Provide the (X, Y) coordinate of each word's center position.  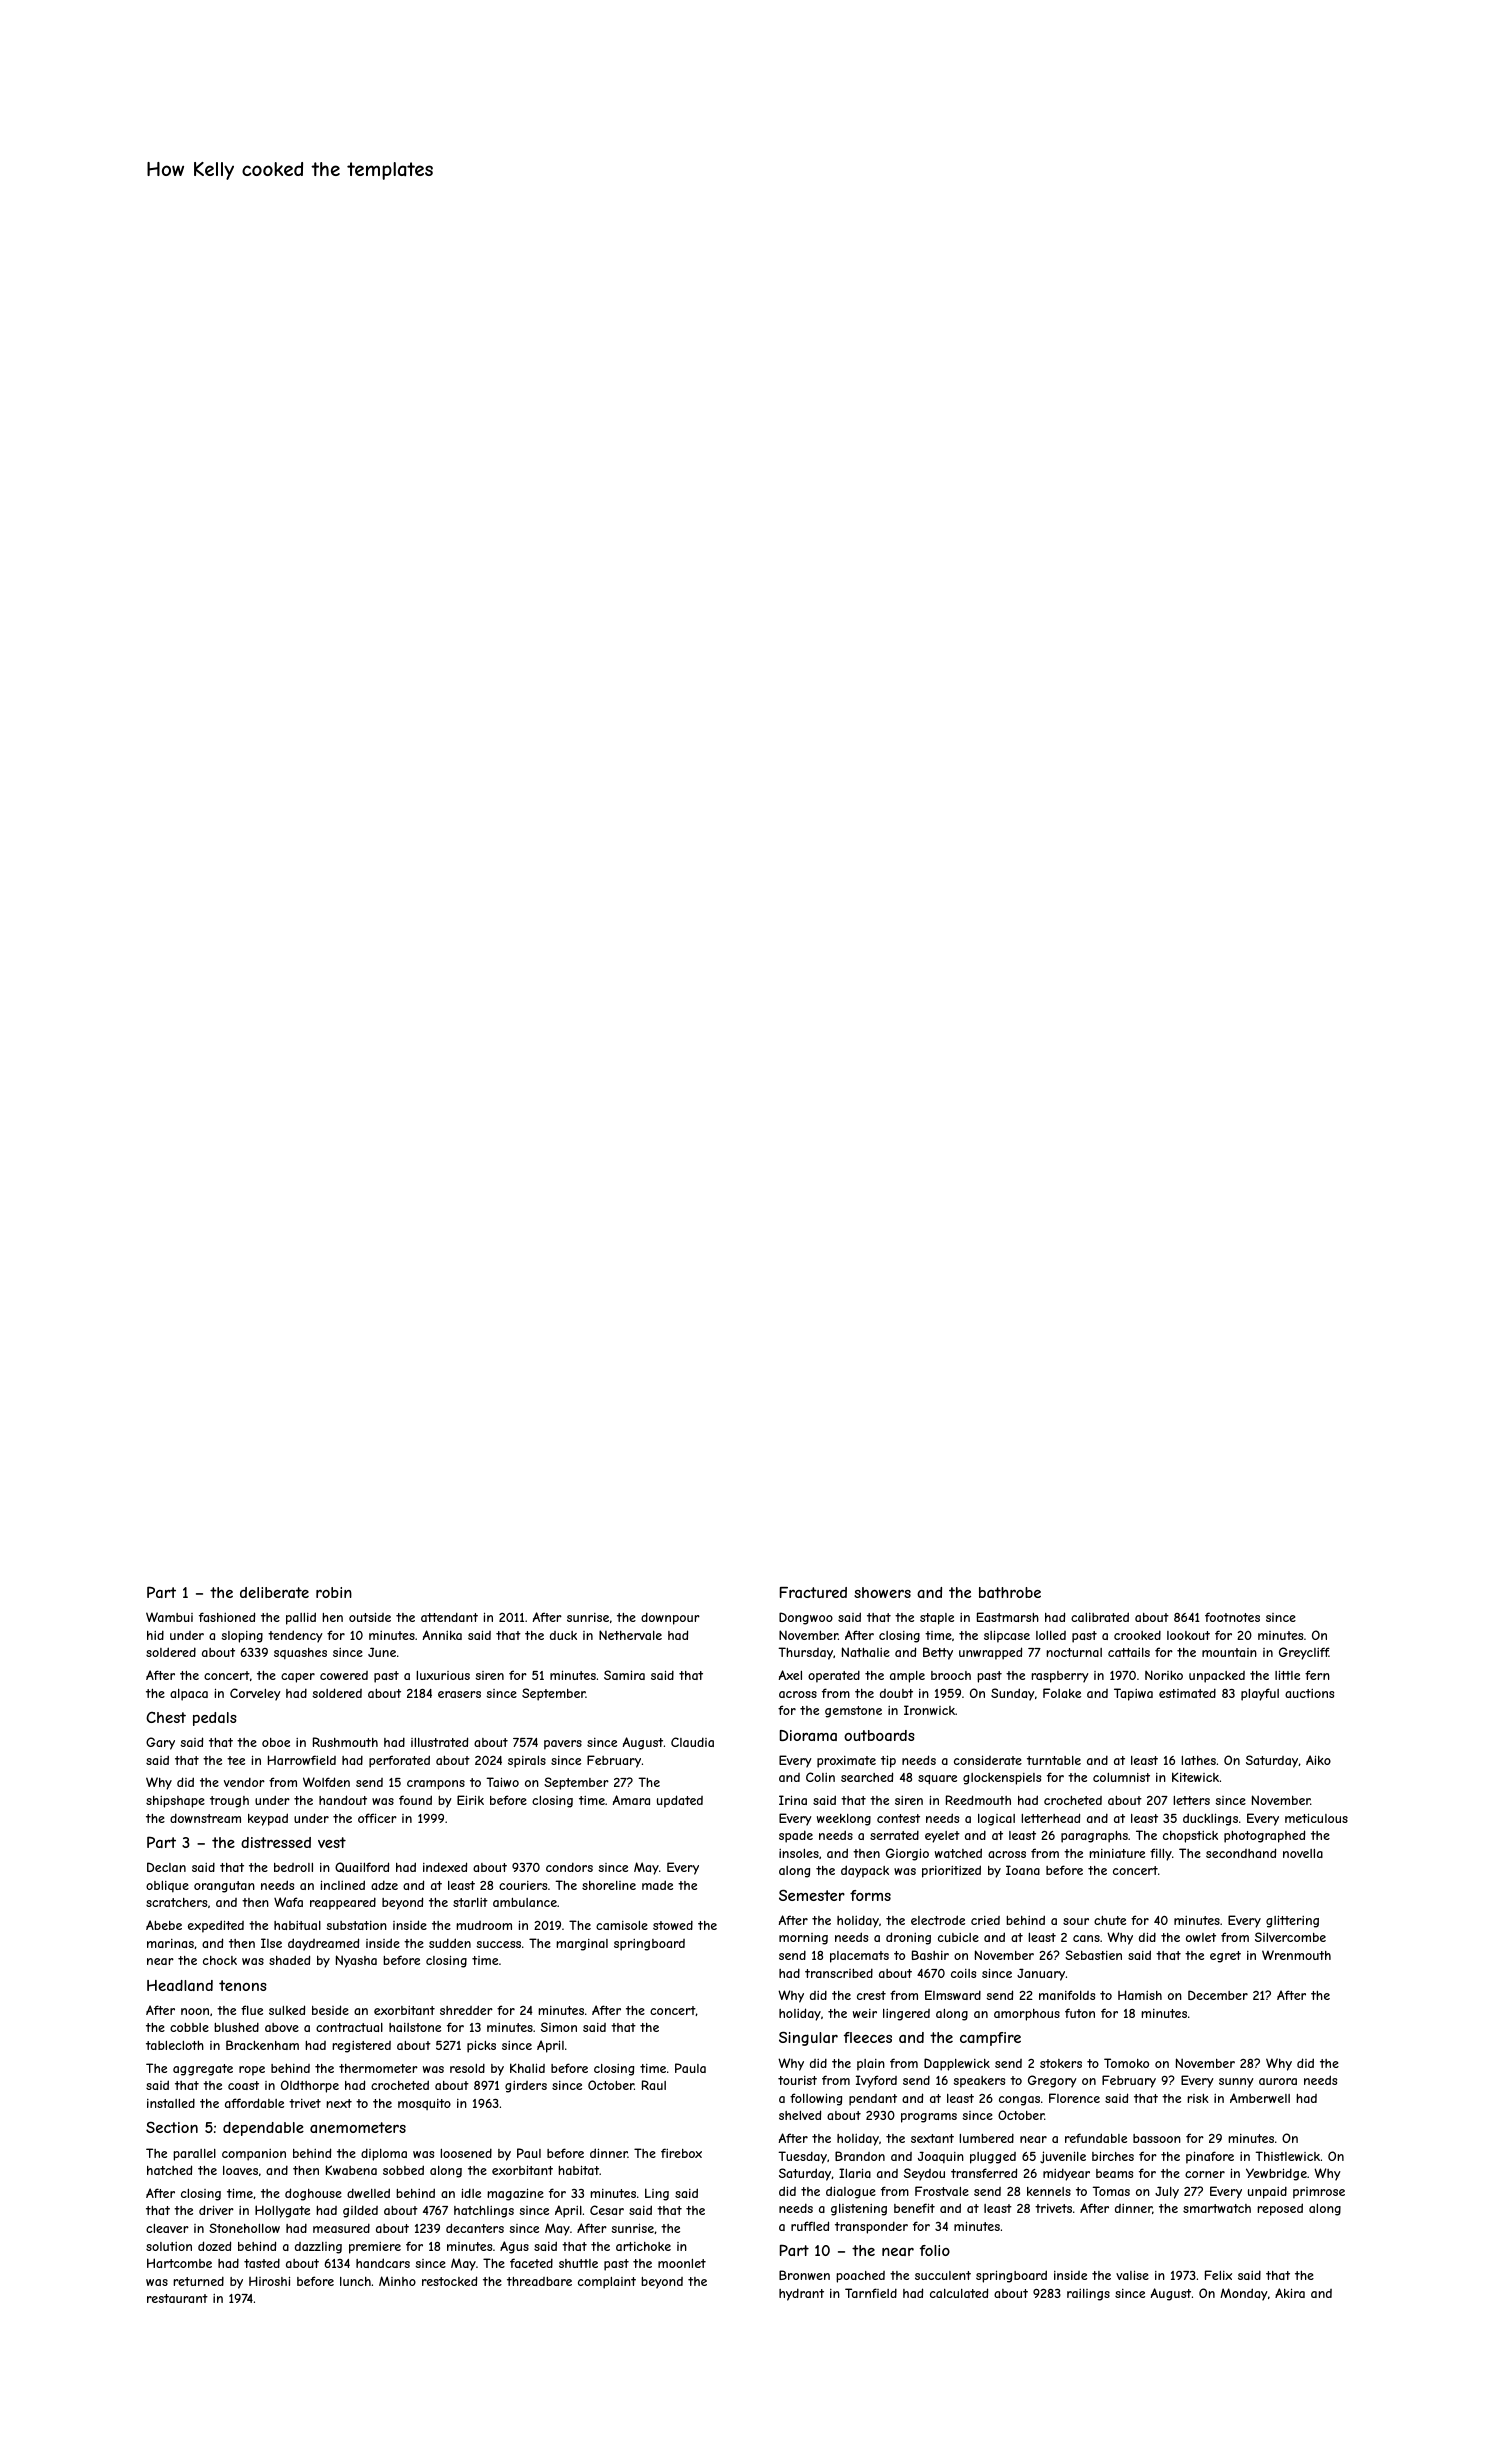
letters (1191, 1800)
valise (1132, 2275)
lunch (355, 2281)
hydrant (801, 2294)
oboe (276, 1742)
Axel (790, 1675)
